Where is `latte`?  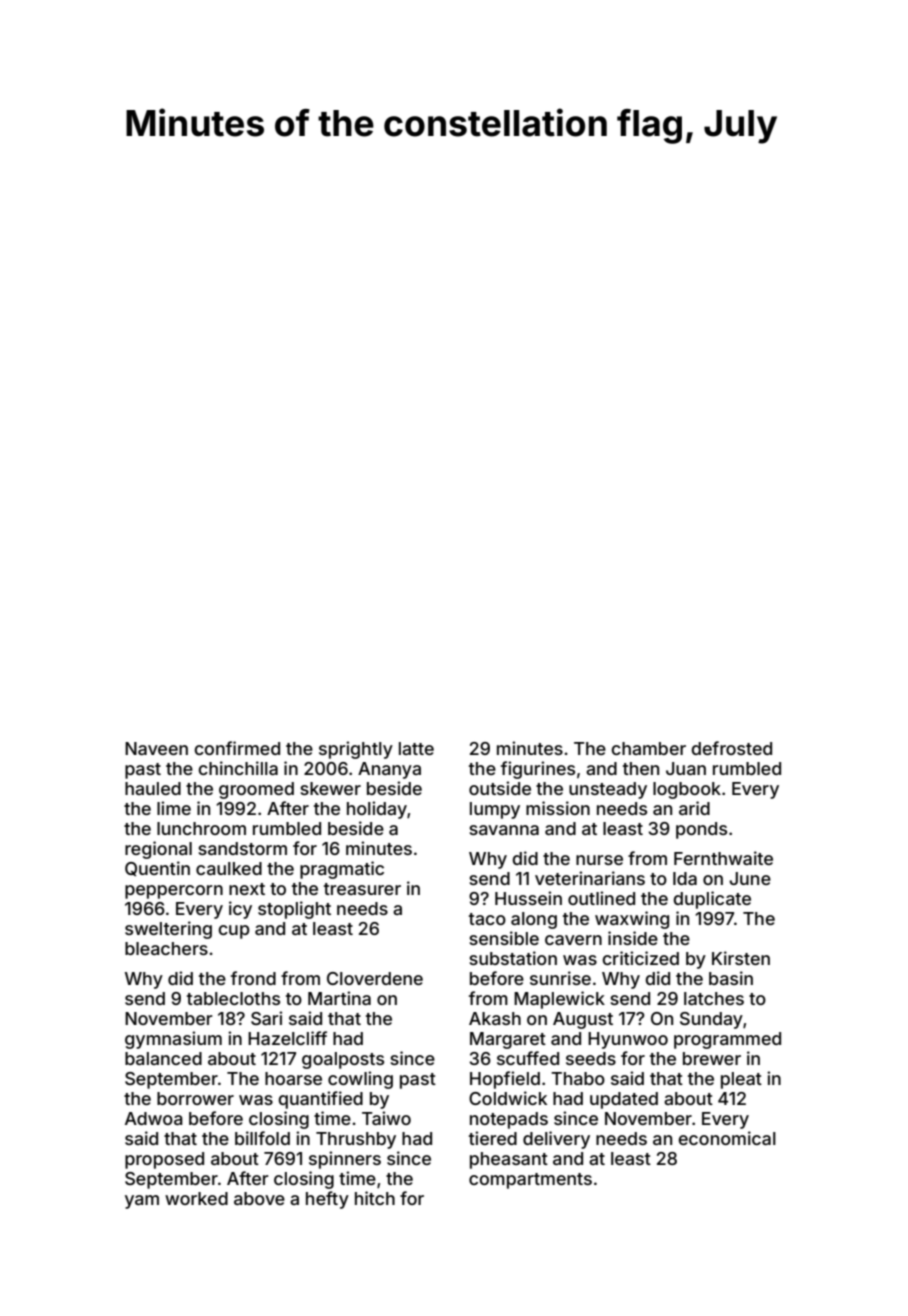 latte is located at coordinates (416, 748).
